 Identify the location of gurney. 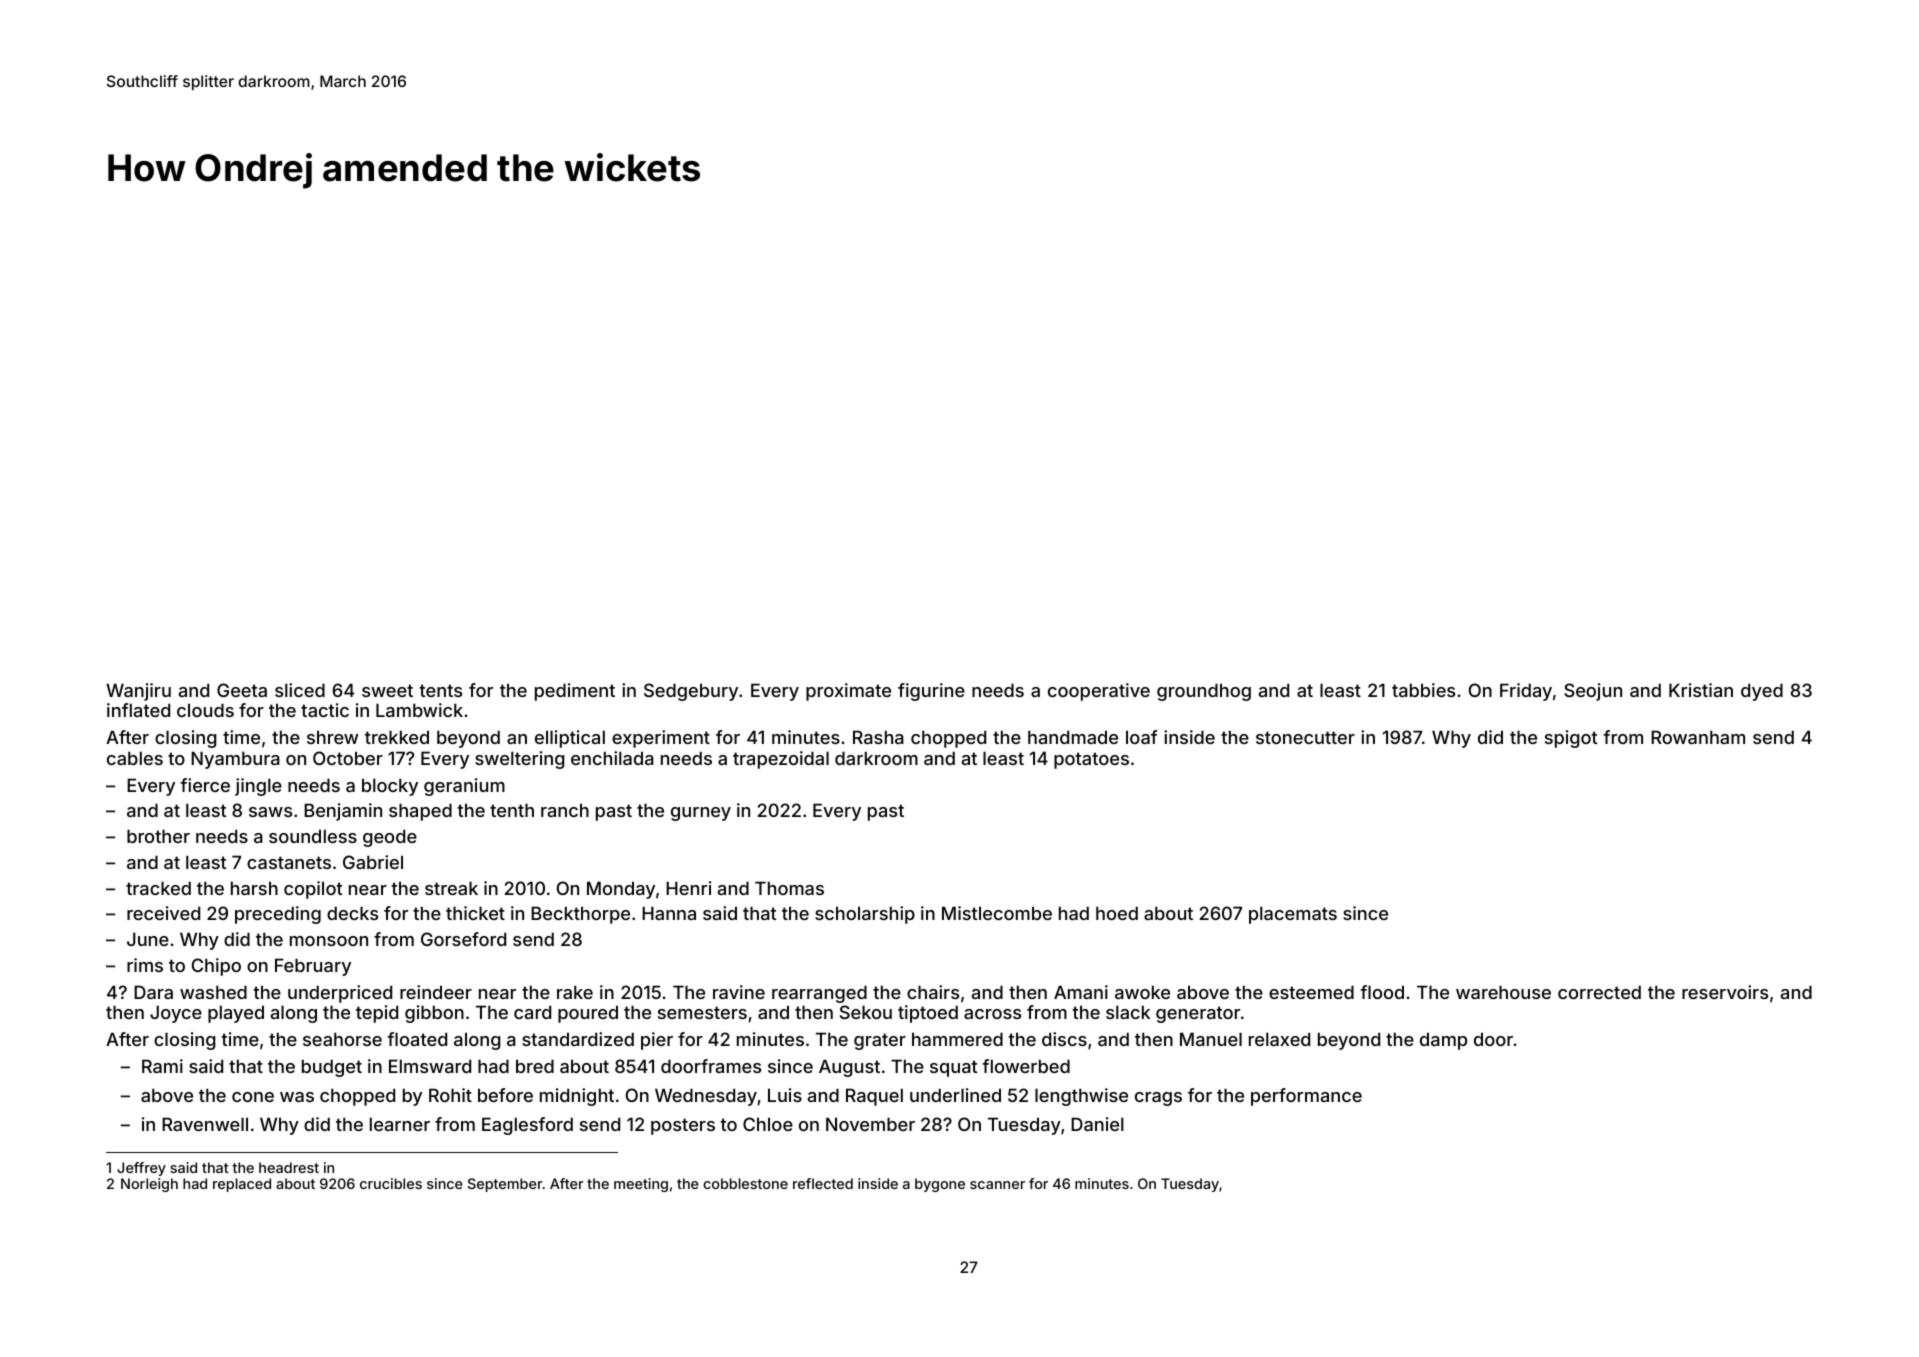
(701, 814).
